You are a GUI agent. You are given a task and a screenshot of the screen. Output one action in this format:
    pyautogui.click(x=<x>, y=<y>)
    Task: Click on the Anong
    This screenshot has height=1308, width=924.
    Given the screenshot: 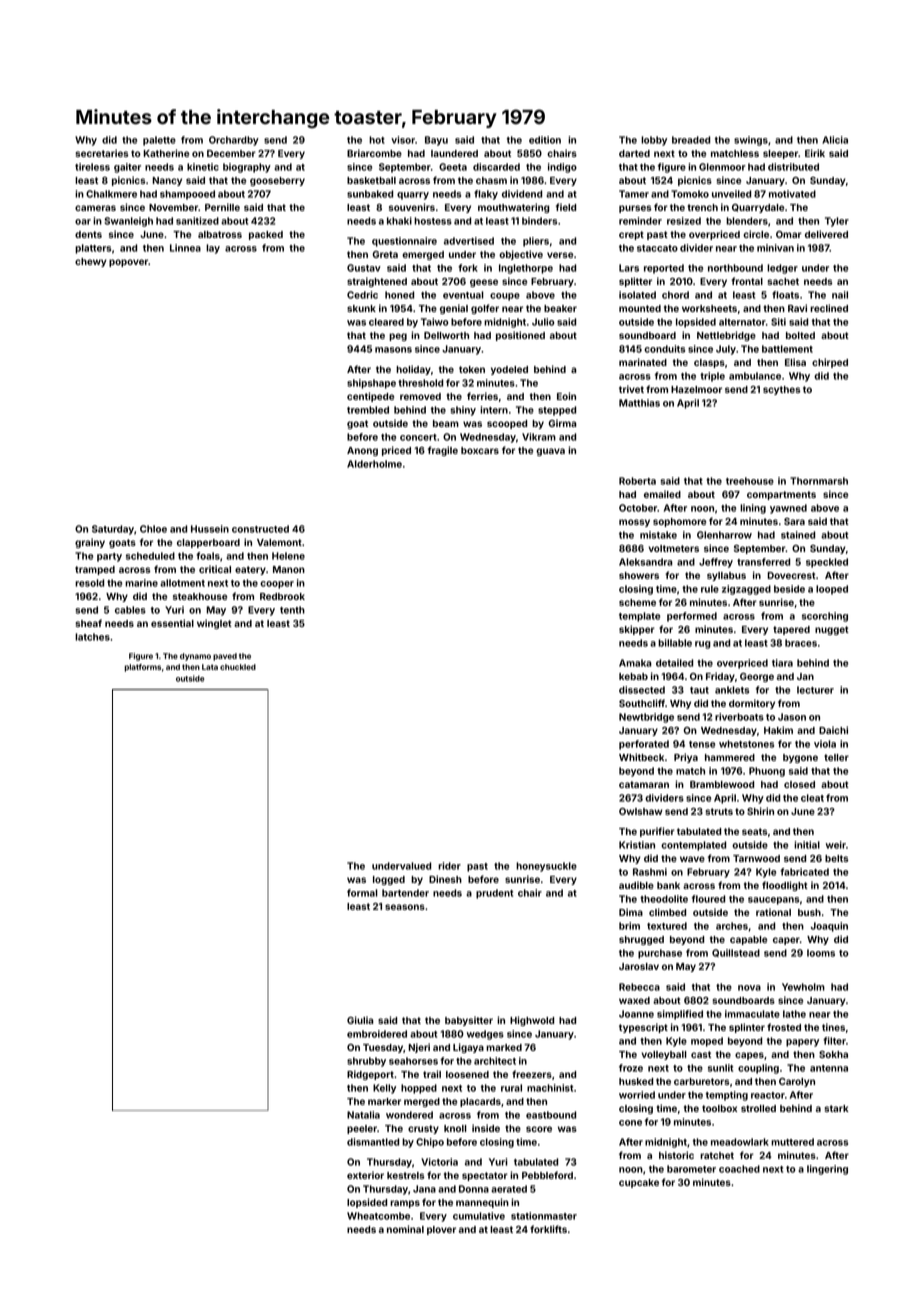 What is the action you would take?
    pyautogui.click(x=362, y=451)
